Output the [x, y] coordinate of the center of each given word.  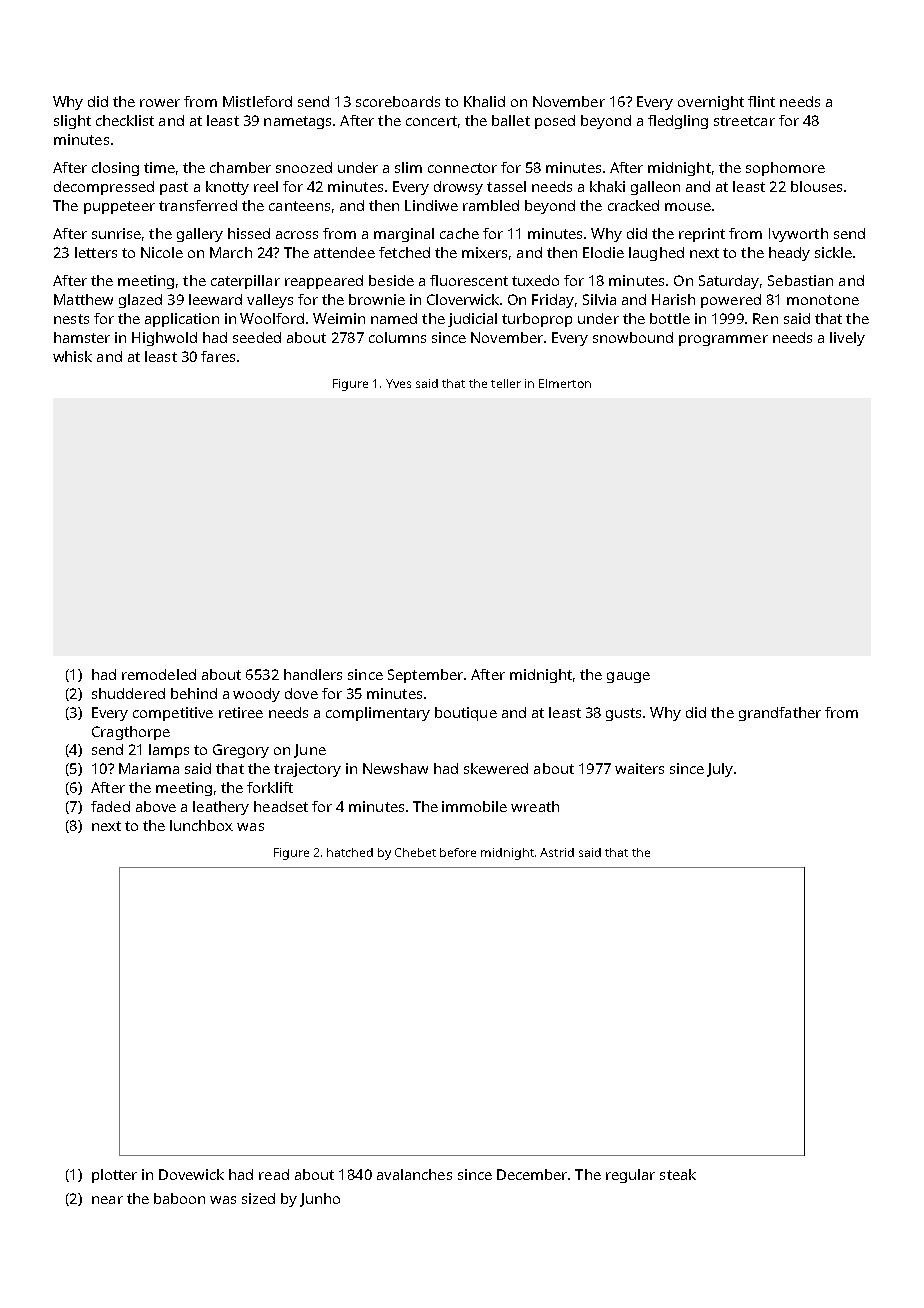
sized [258, 1198]
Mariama [149, 768]
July [720, 770]
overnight [711, 103]
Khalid [484, 101]
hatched [350, 852]
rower [160, 103]
